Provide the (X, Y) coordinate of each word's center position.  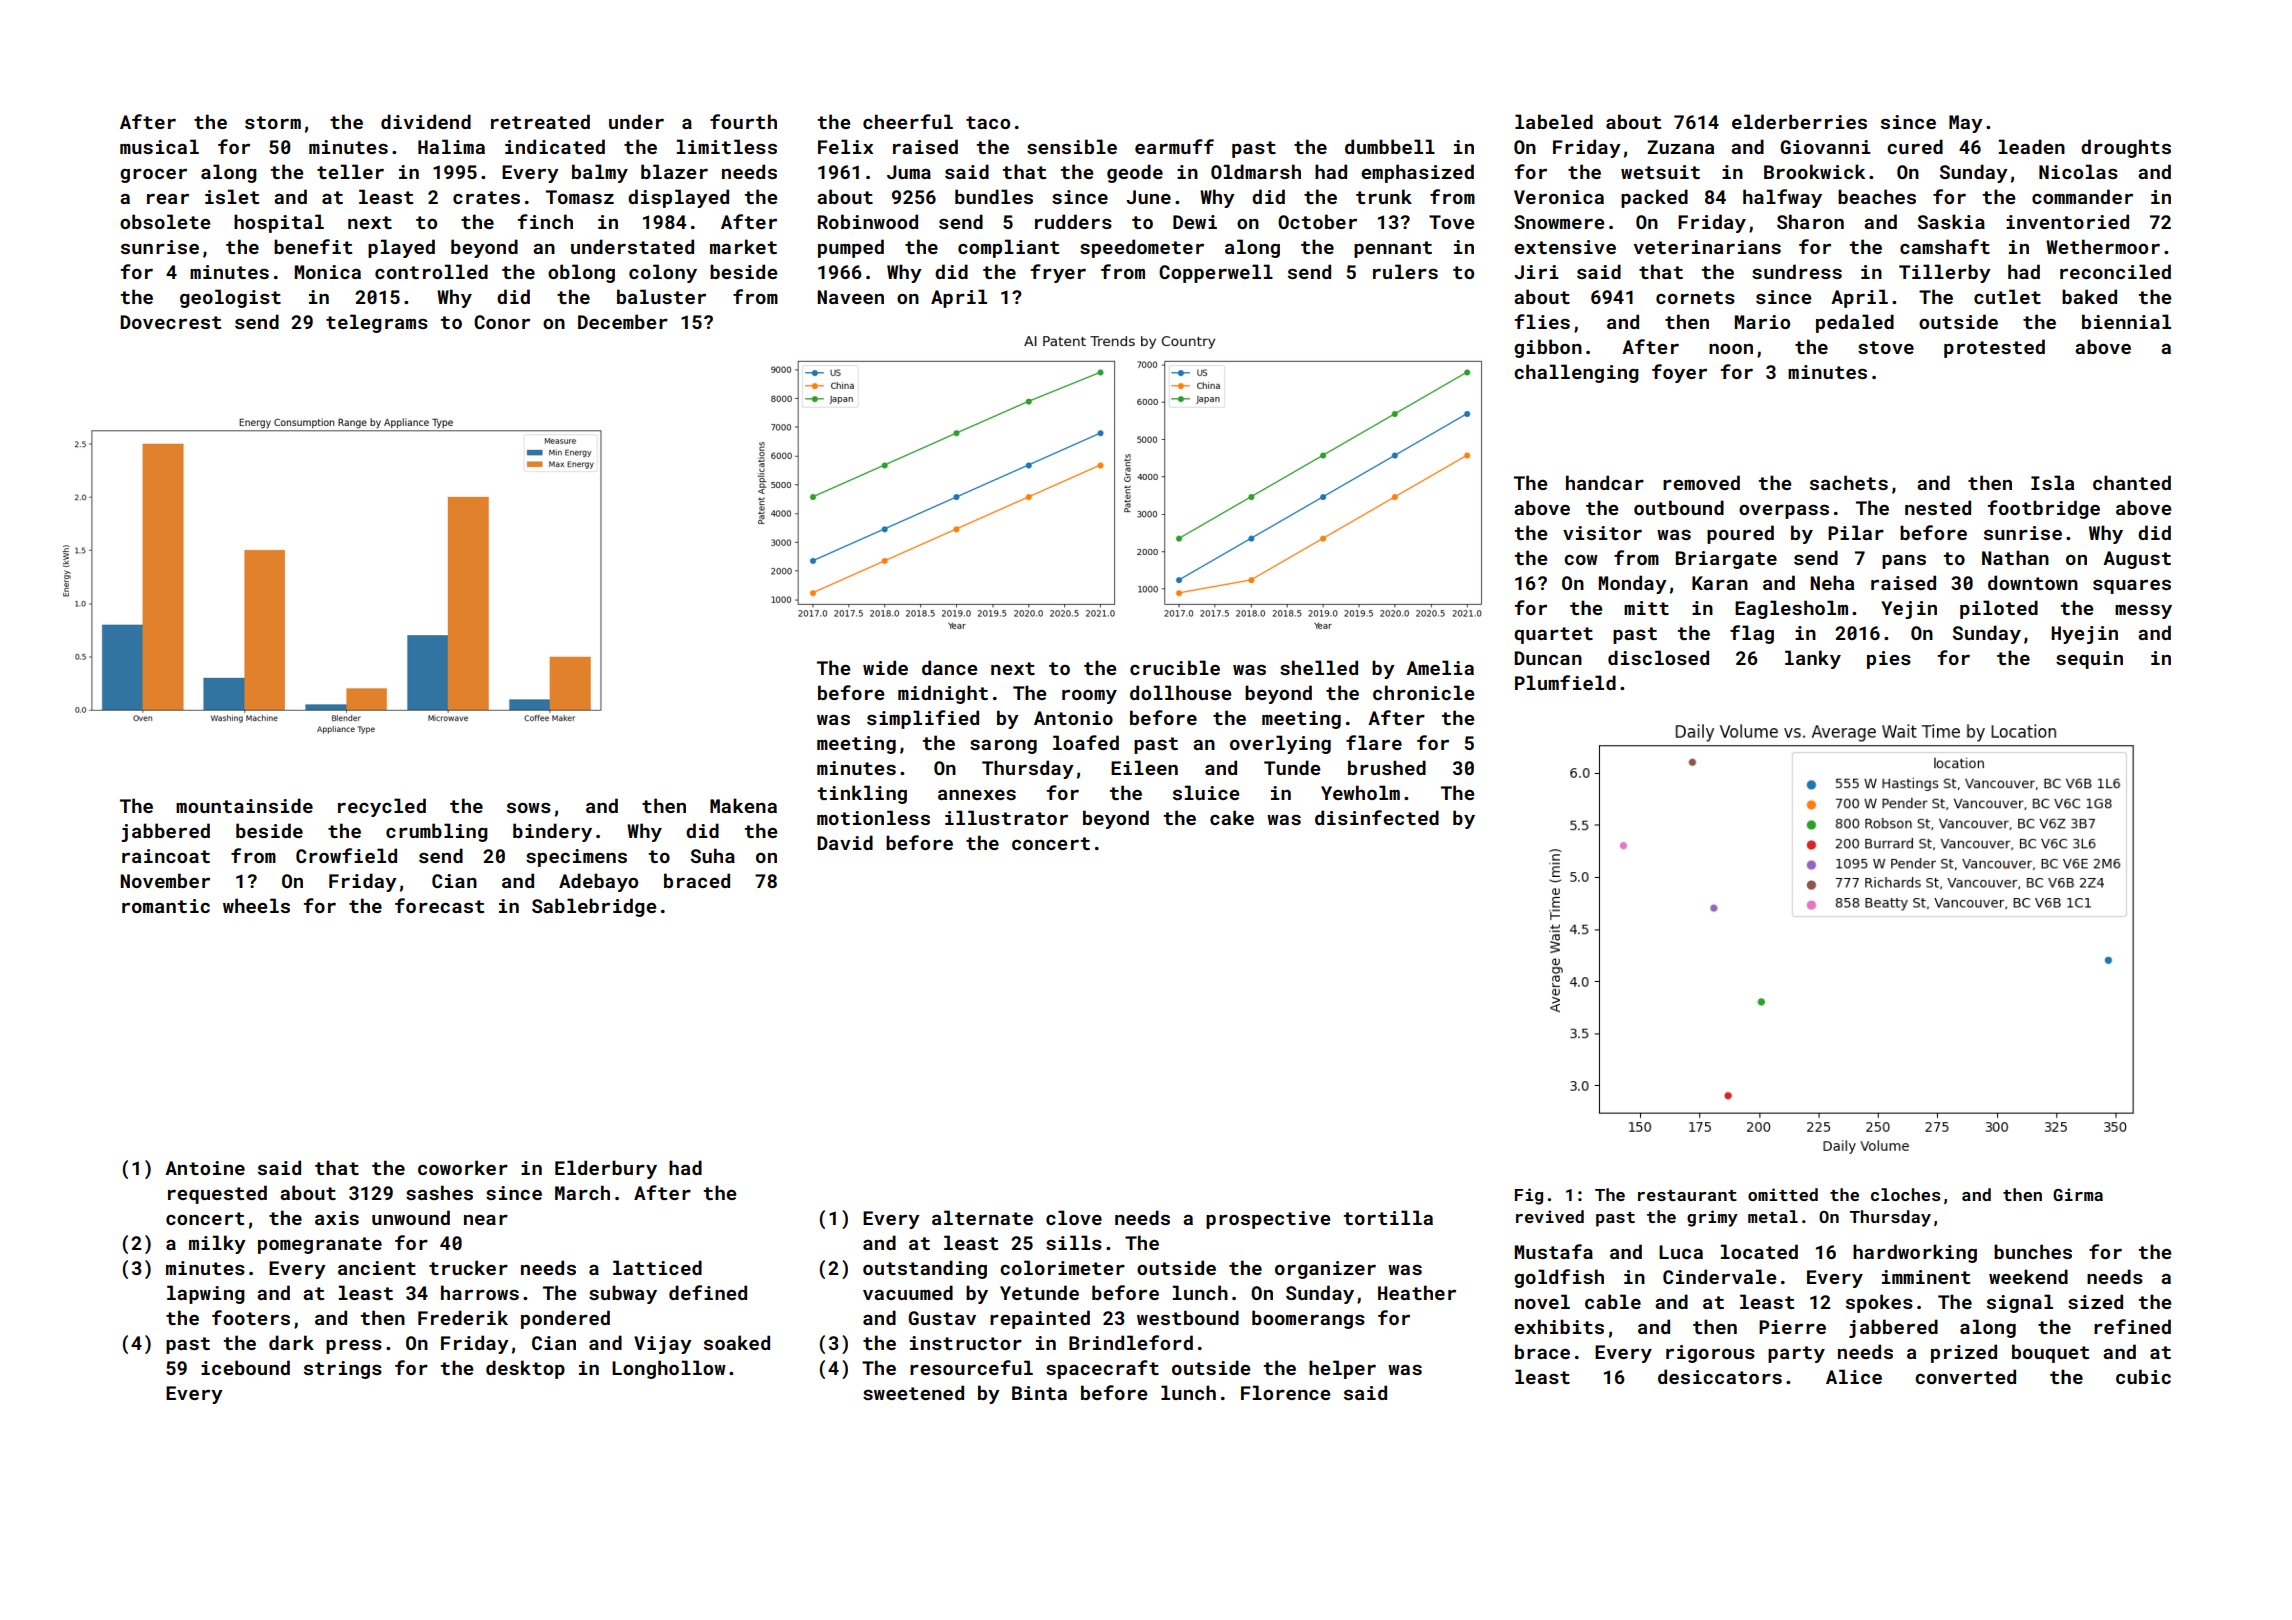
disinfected (1377, 817)
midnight (943, 694)
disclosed (1658, 657)
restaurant (1687, 1195)
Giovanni (1825, 147)
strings (343, 1370)
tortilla (1388, 1217)
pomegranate (320, 1245)
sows (529, 807)
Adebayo (598, 882)
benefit (313, 246)
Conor (502, 322)
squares (2132, 586)
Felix (845, 146)
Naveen (850, 297)
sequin (2089, 660)
